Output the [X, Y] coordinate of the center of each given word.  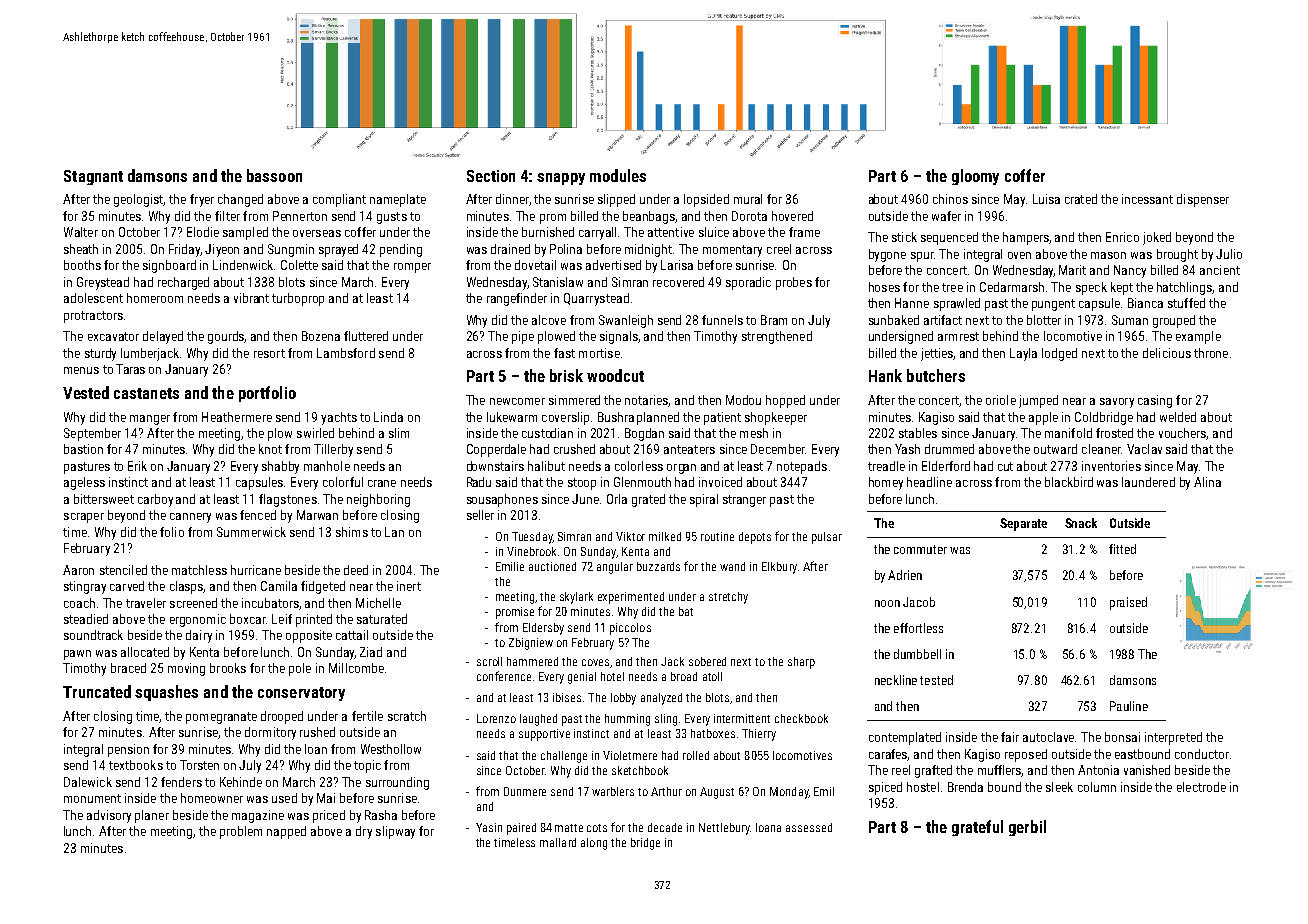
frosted [1114, 433]
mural [748, 199]
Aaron [78, 570]
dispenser [1203, 200]
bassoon [274, 175]
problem [241, 832]
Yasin [489, 827]
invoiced [720, 482]
